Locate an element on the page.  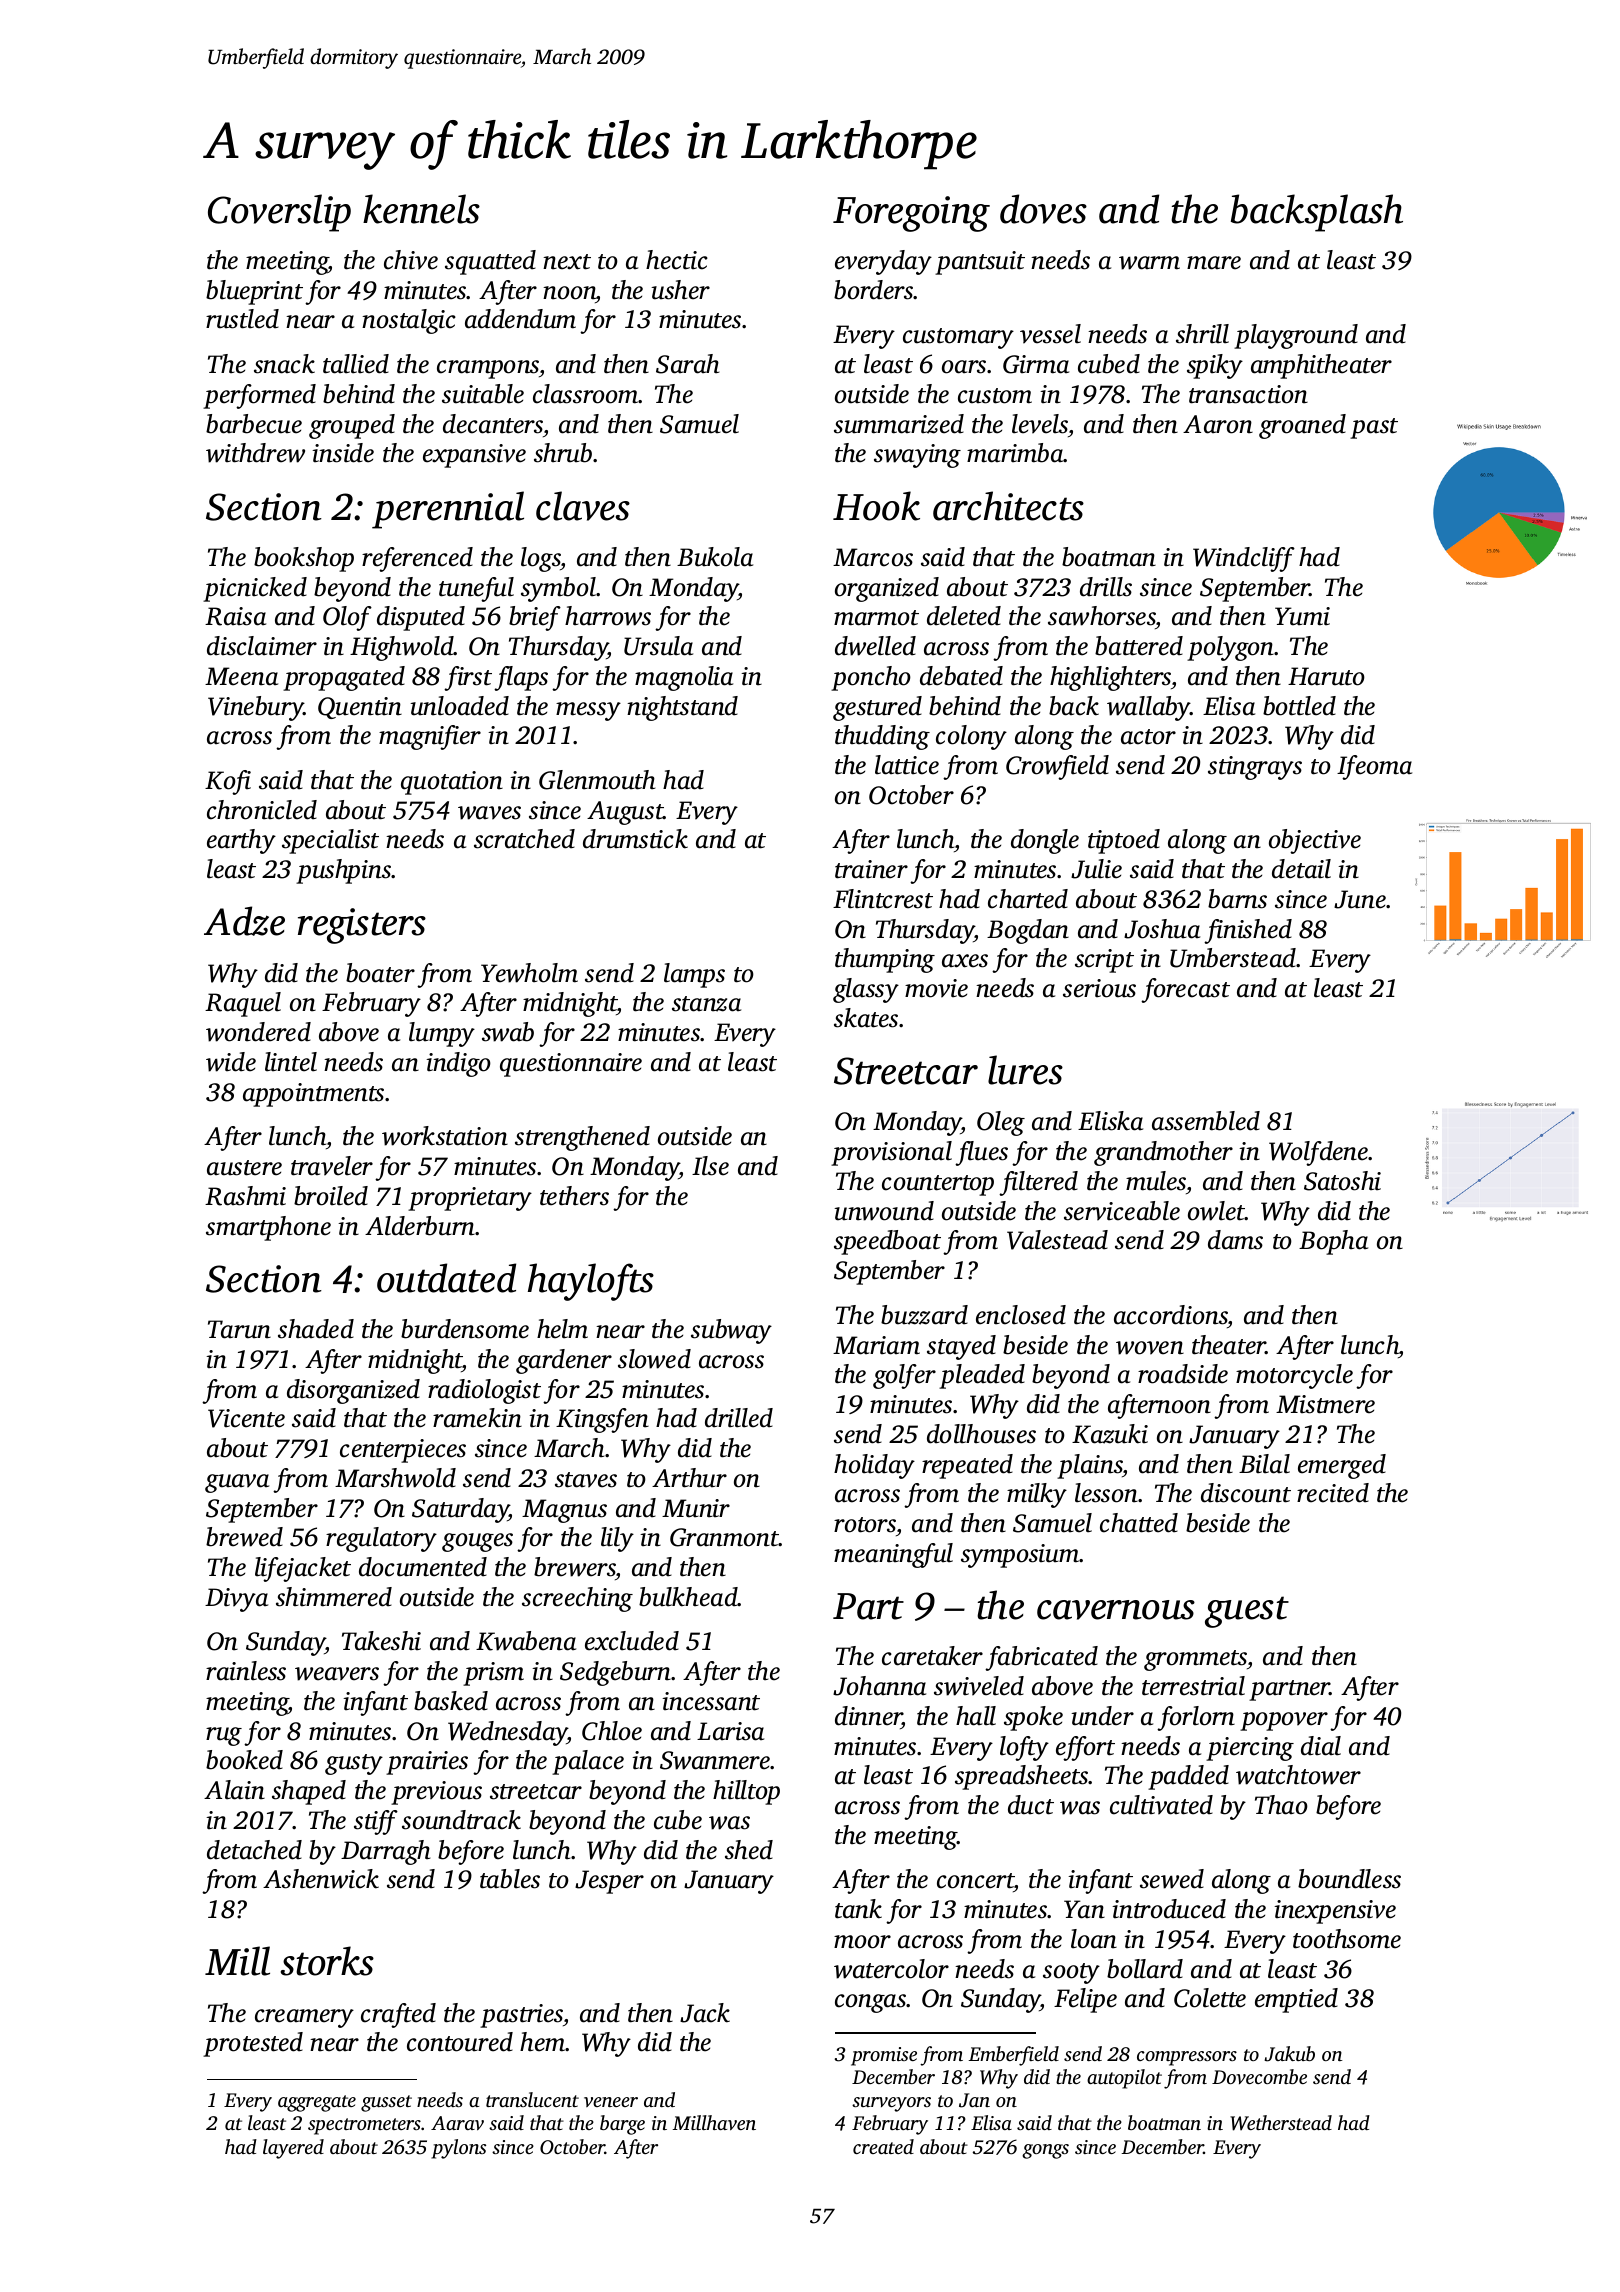
barge is located at coordinates (622, 2125).
